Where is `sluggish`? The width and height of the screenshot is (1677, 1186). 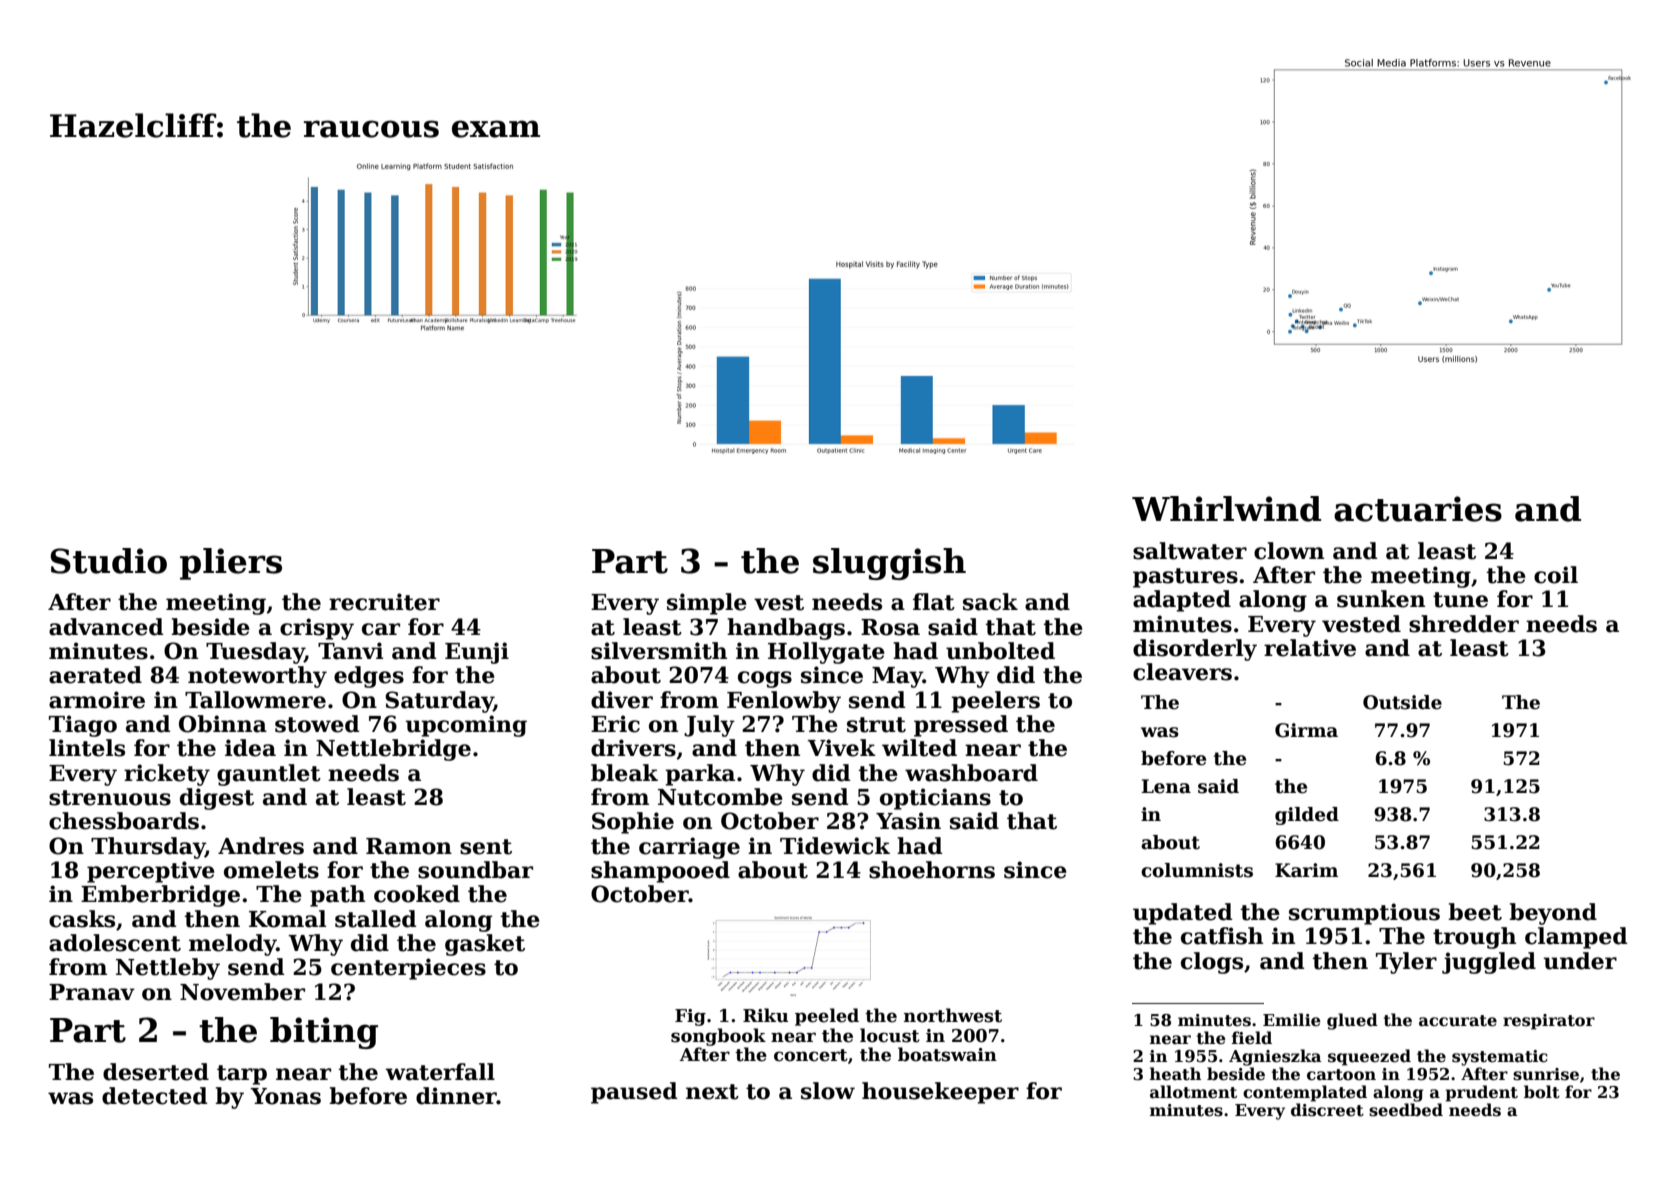
sluggish is located at coordinates (889, 564).
